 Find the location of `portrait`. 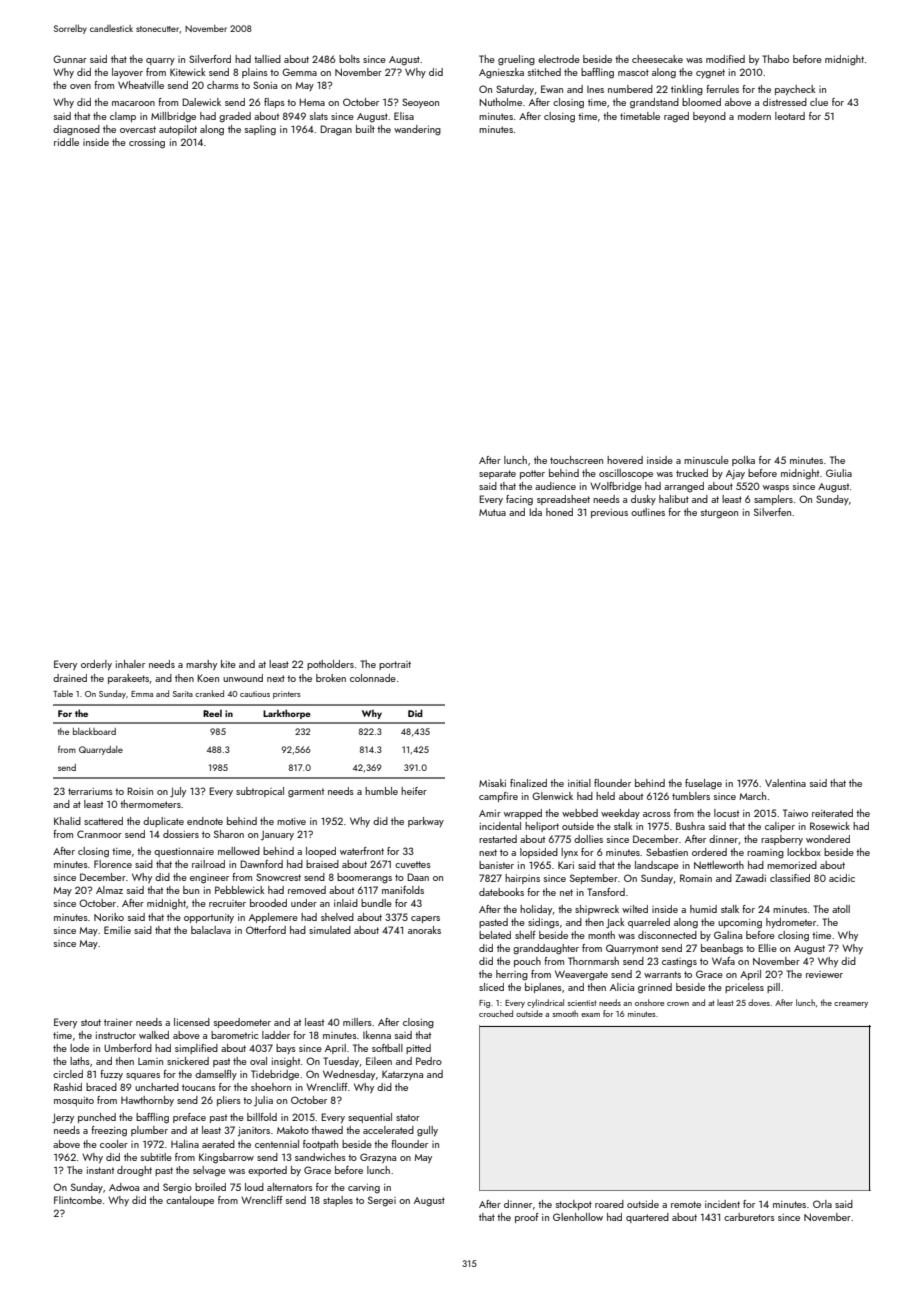

portrait is located at coordinates (395, 665).
